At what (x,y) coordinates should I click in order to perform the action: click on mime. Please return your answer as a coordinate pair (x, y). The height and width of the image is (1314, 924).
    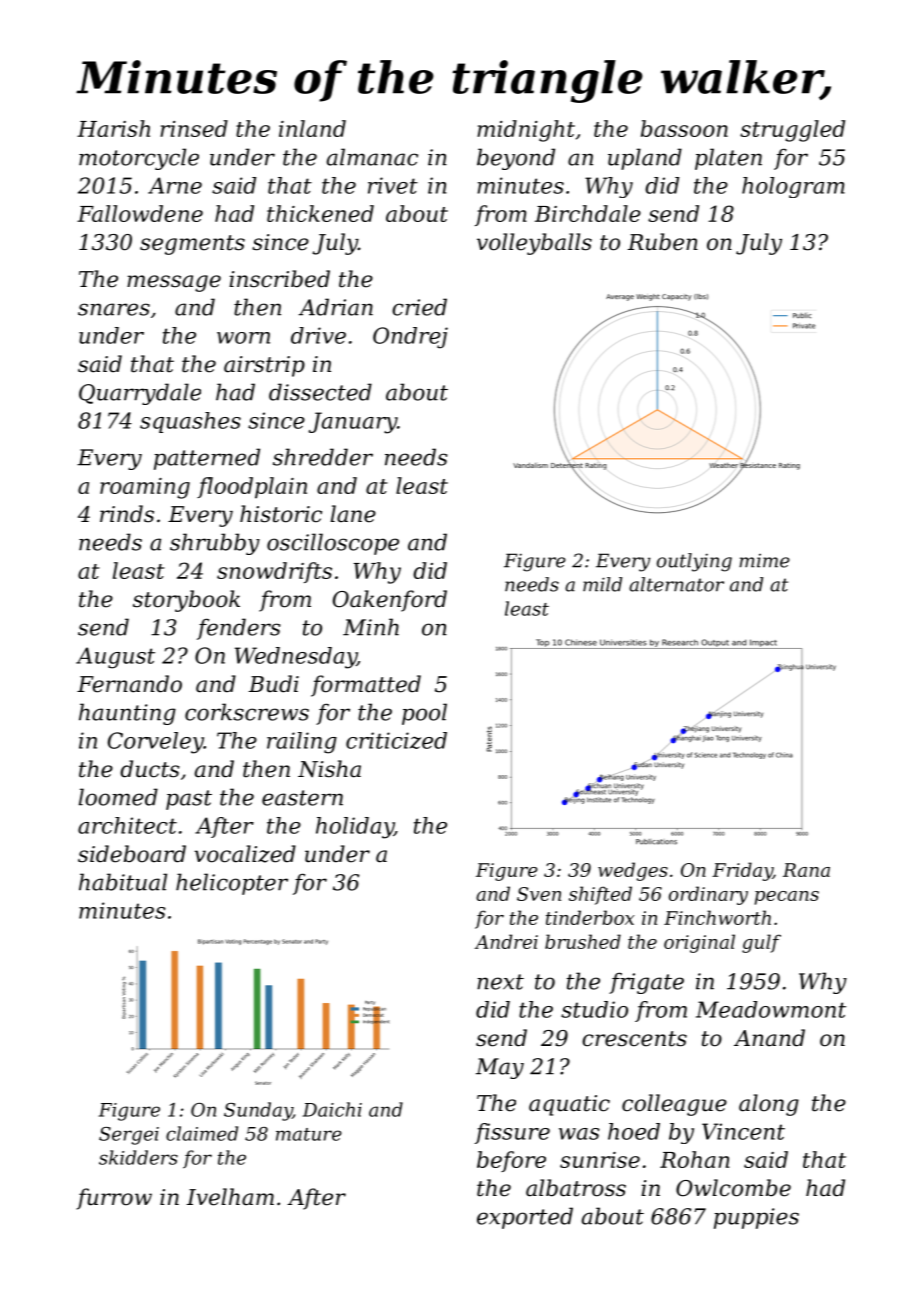
    Looking at the image, I should click on (764, 561).
